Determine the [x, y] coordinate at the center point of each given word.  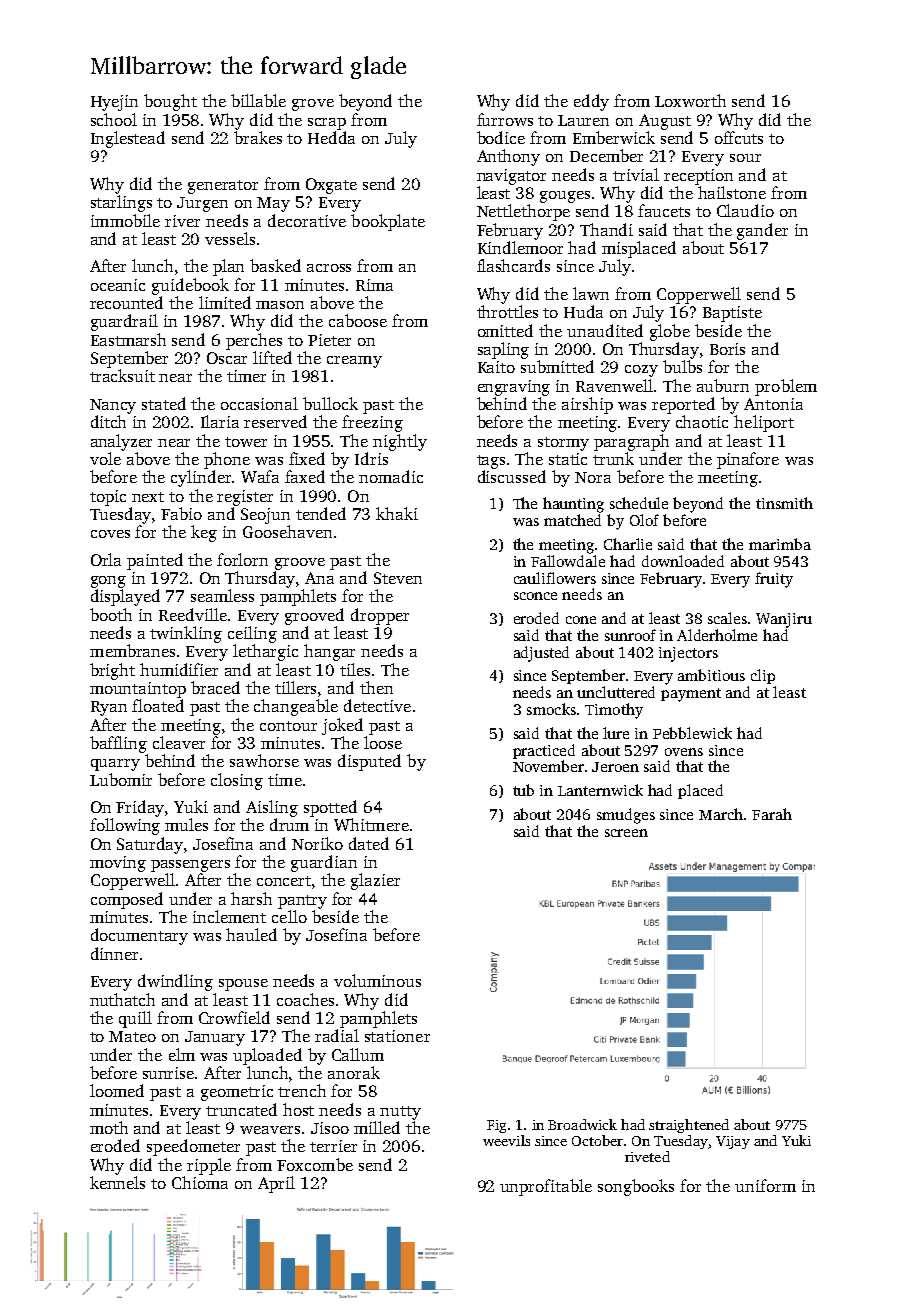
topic [108, 498]
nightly [400, 442]
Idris [371, 458]
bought [170, 102]
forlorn [242, 559]
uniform [765, 1185]
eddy [591, 102]
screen [626, 833]
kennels [117, 1182]
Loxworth [690, 100]
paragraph [631, 442]
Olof [644, 520]
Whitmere [371, 824]
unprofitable [546, 1187]
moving [118, 864]
